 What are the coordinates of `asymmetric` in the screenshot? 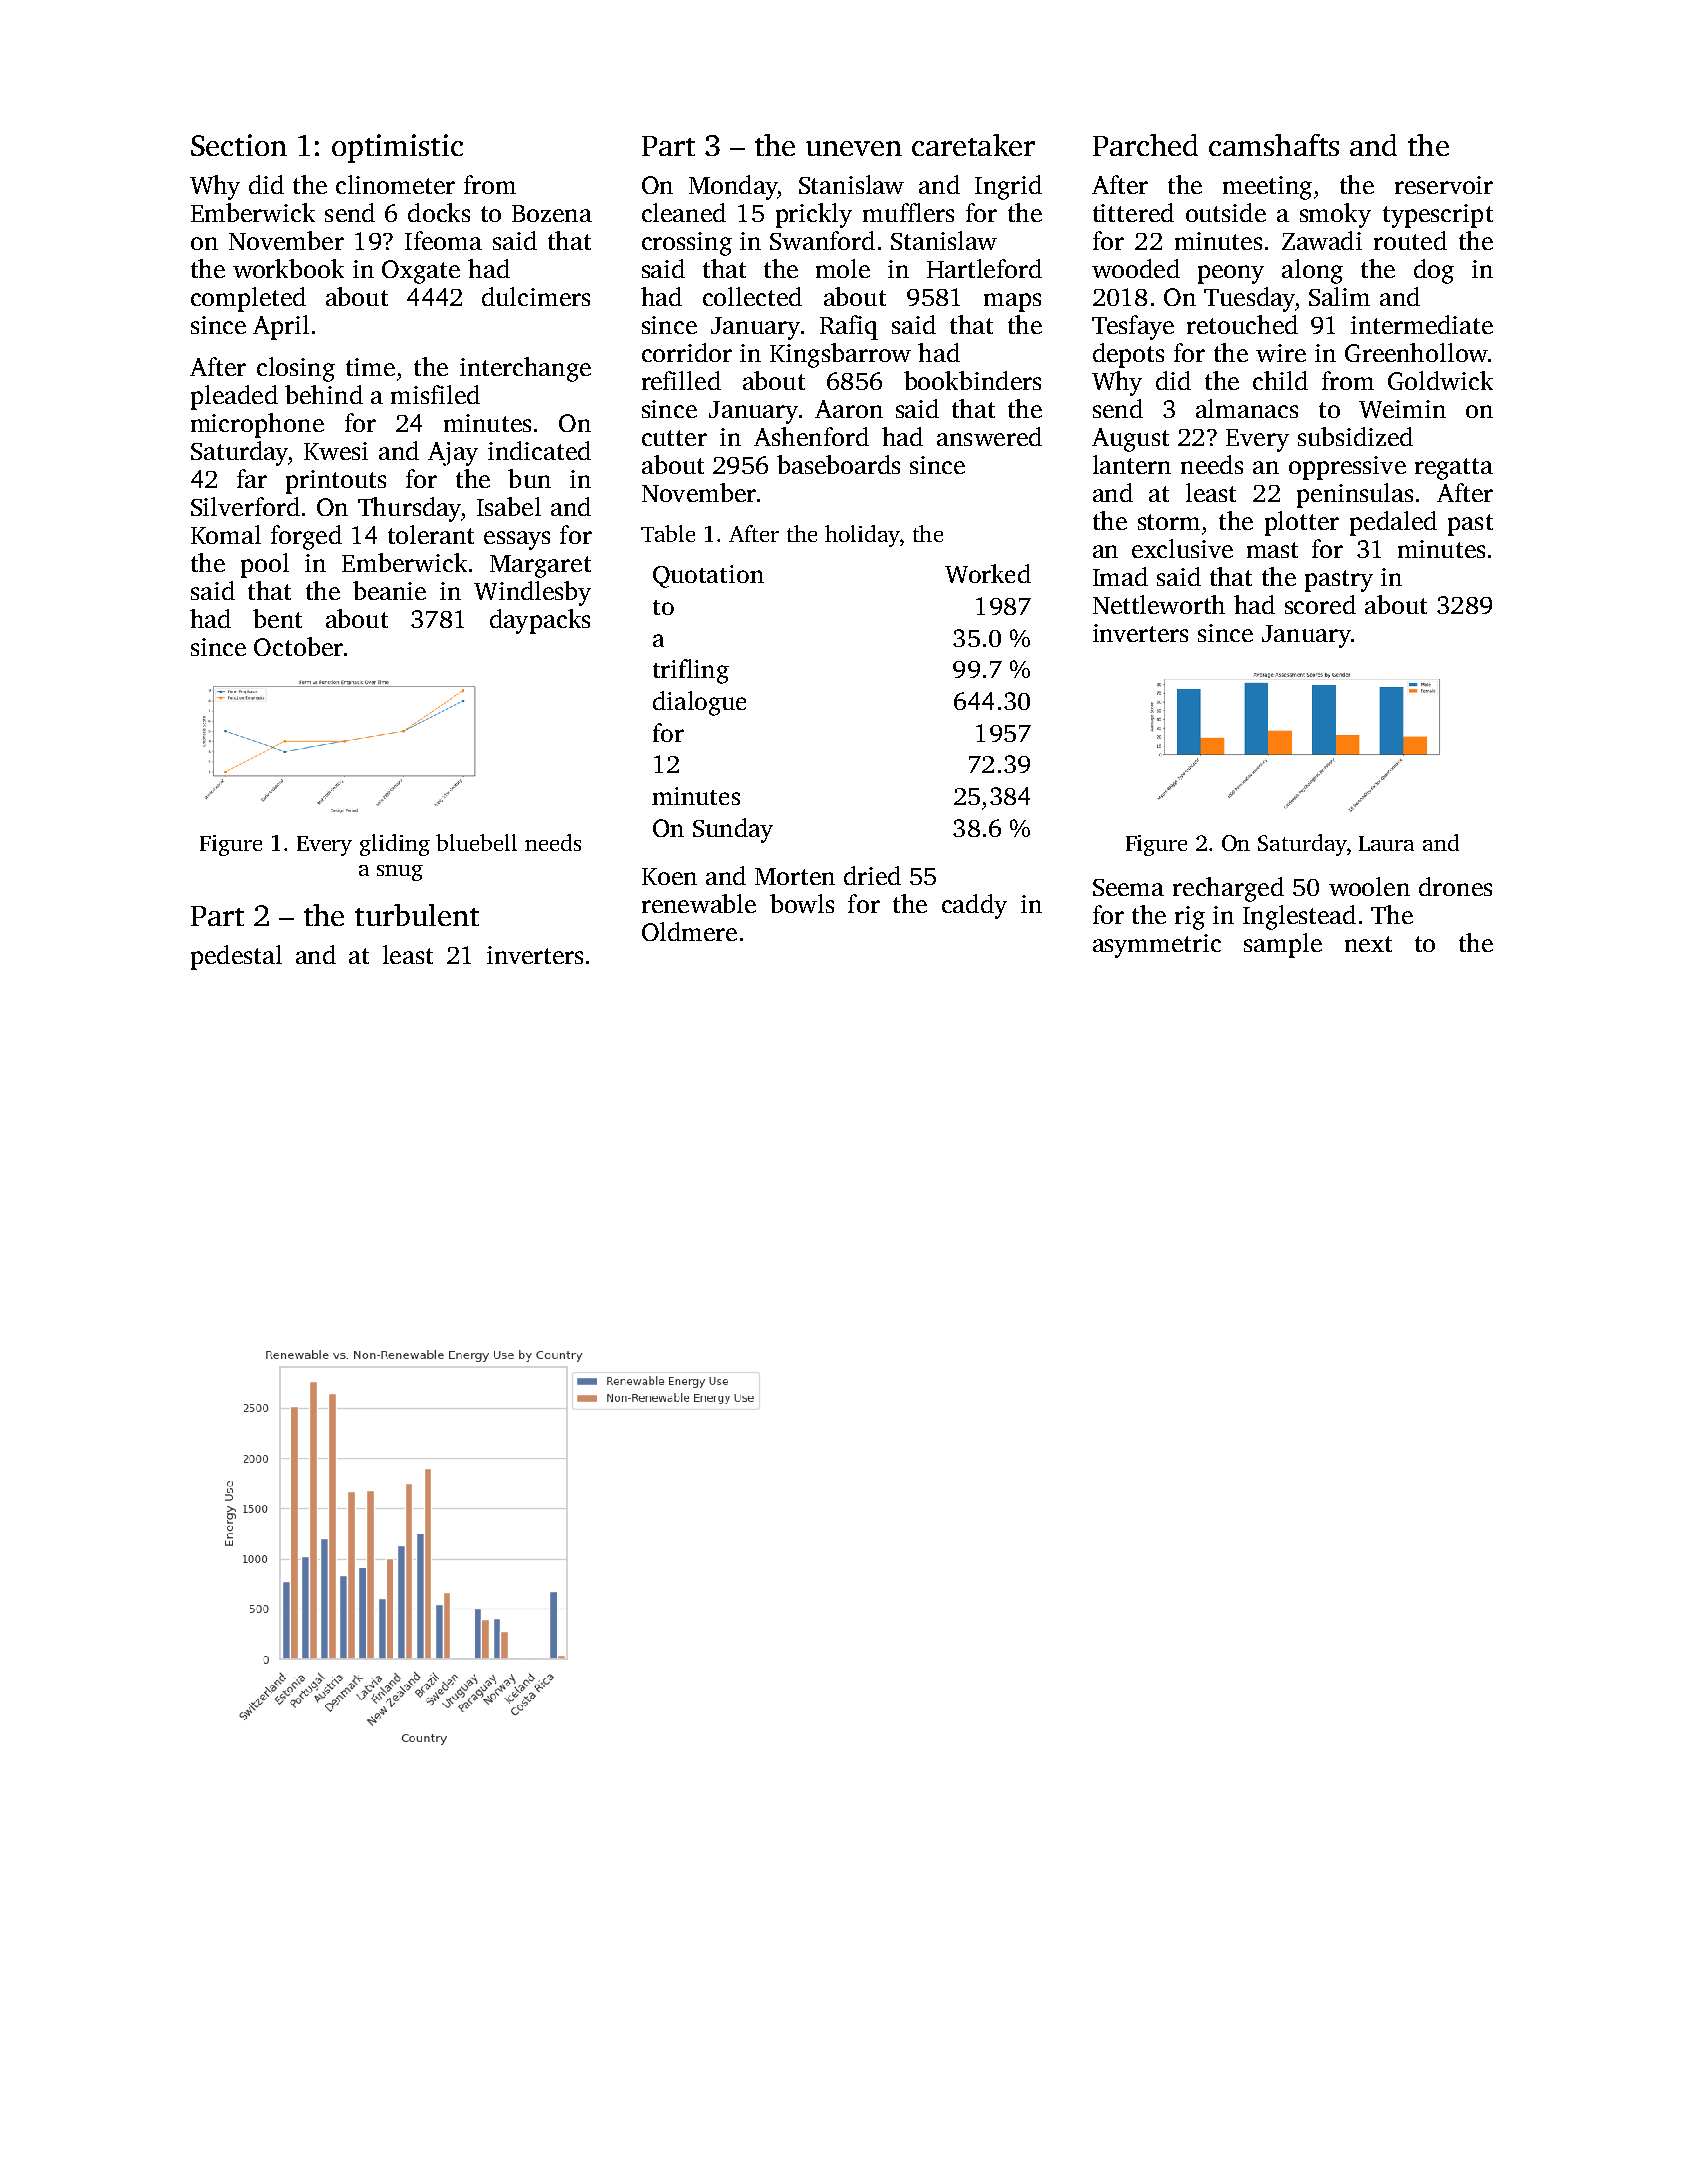 It's located at (1157, 946).
